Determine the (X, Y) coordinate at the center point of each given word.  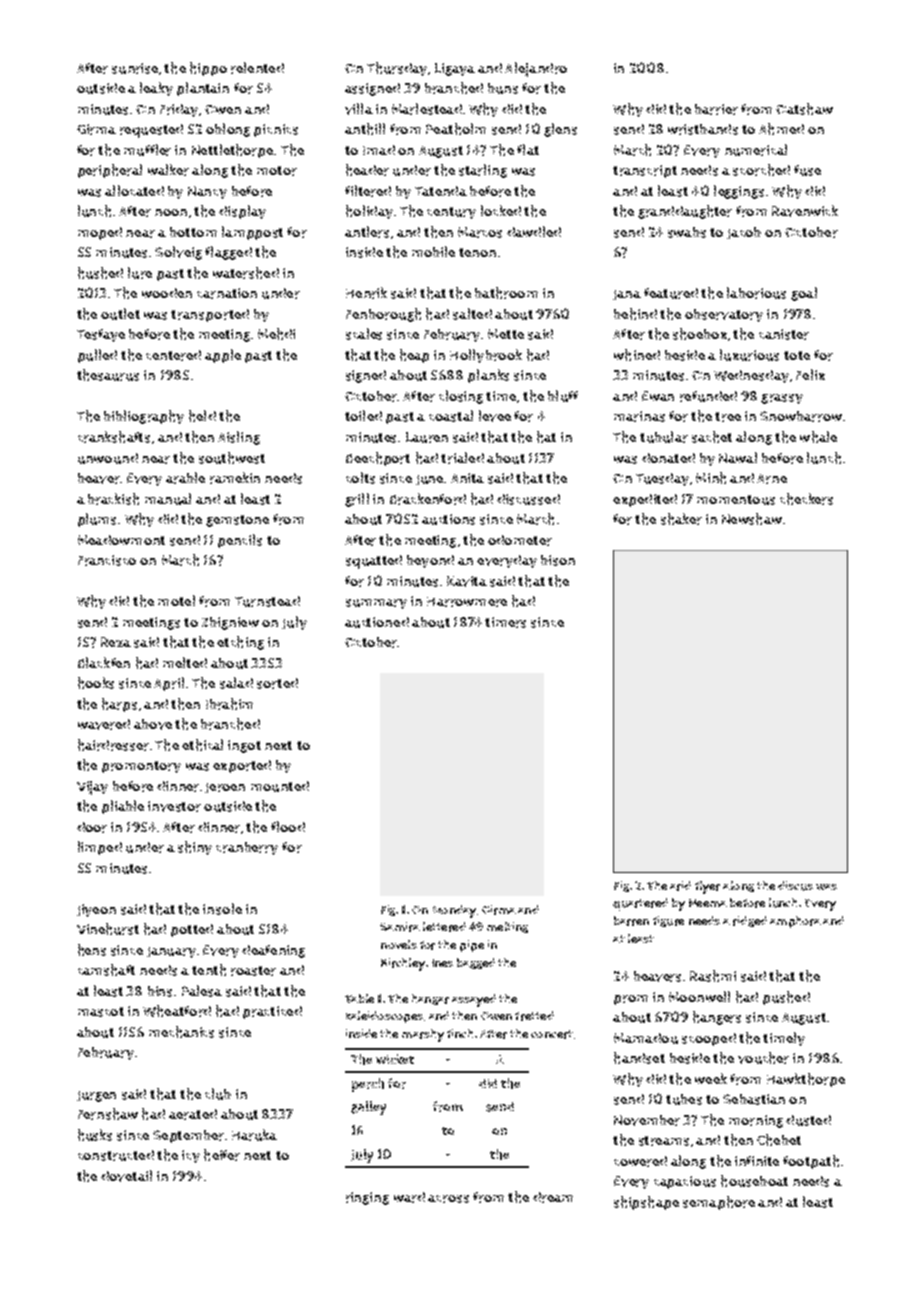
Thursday (397, 69)
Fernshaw (108, 1114)
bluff (563, 396)
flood (288, 826)
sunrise (135, 68)
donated (668, 458)
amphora (795, 922)
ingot (244, 746)
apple (223, 356)
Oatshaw (804, 109)
